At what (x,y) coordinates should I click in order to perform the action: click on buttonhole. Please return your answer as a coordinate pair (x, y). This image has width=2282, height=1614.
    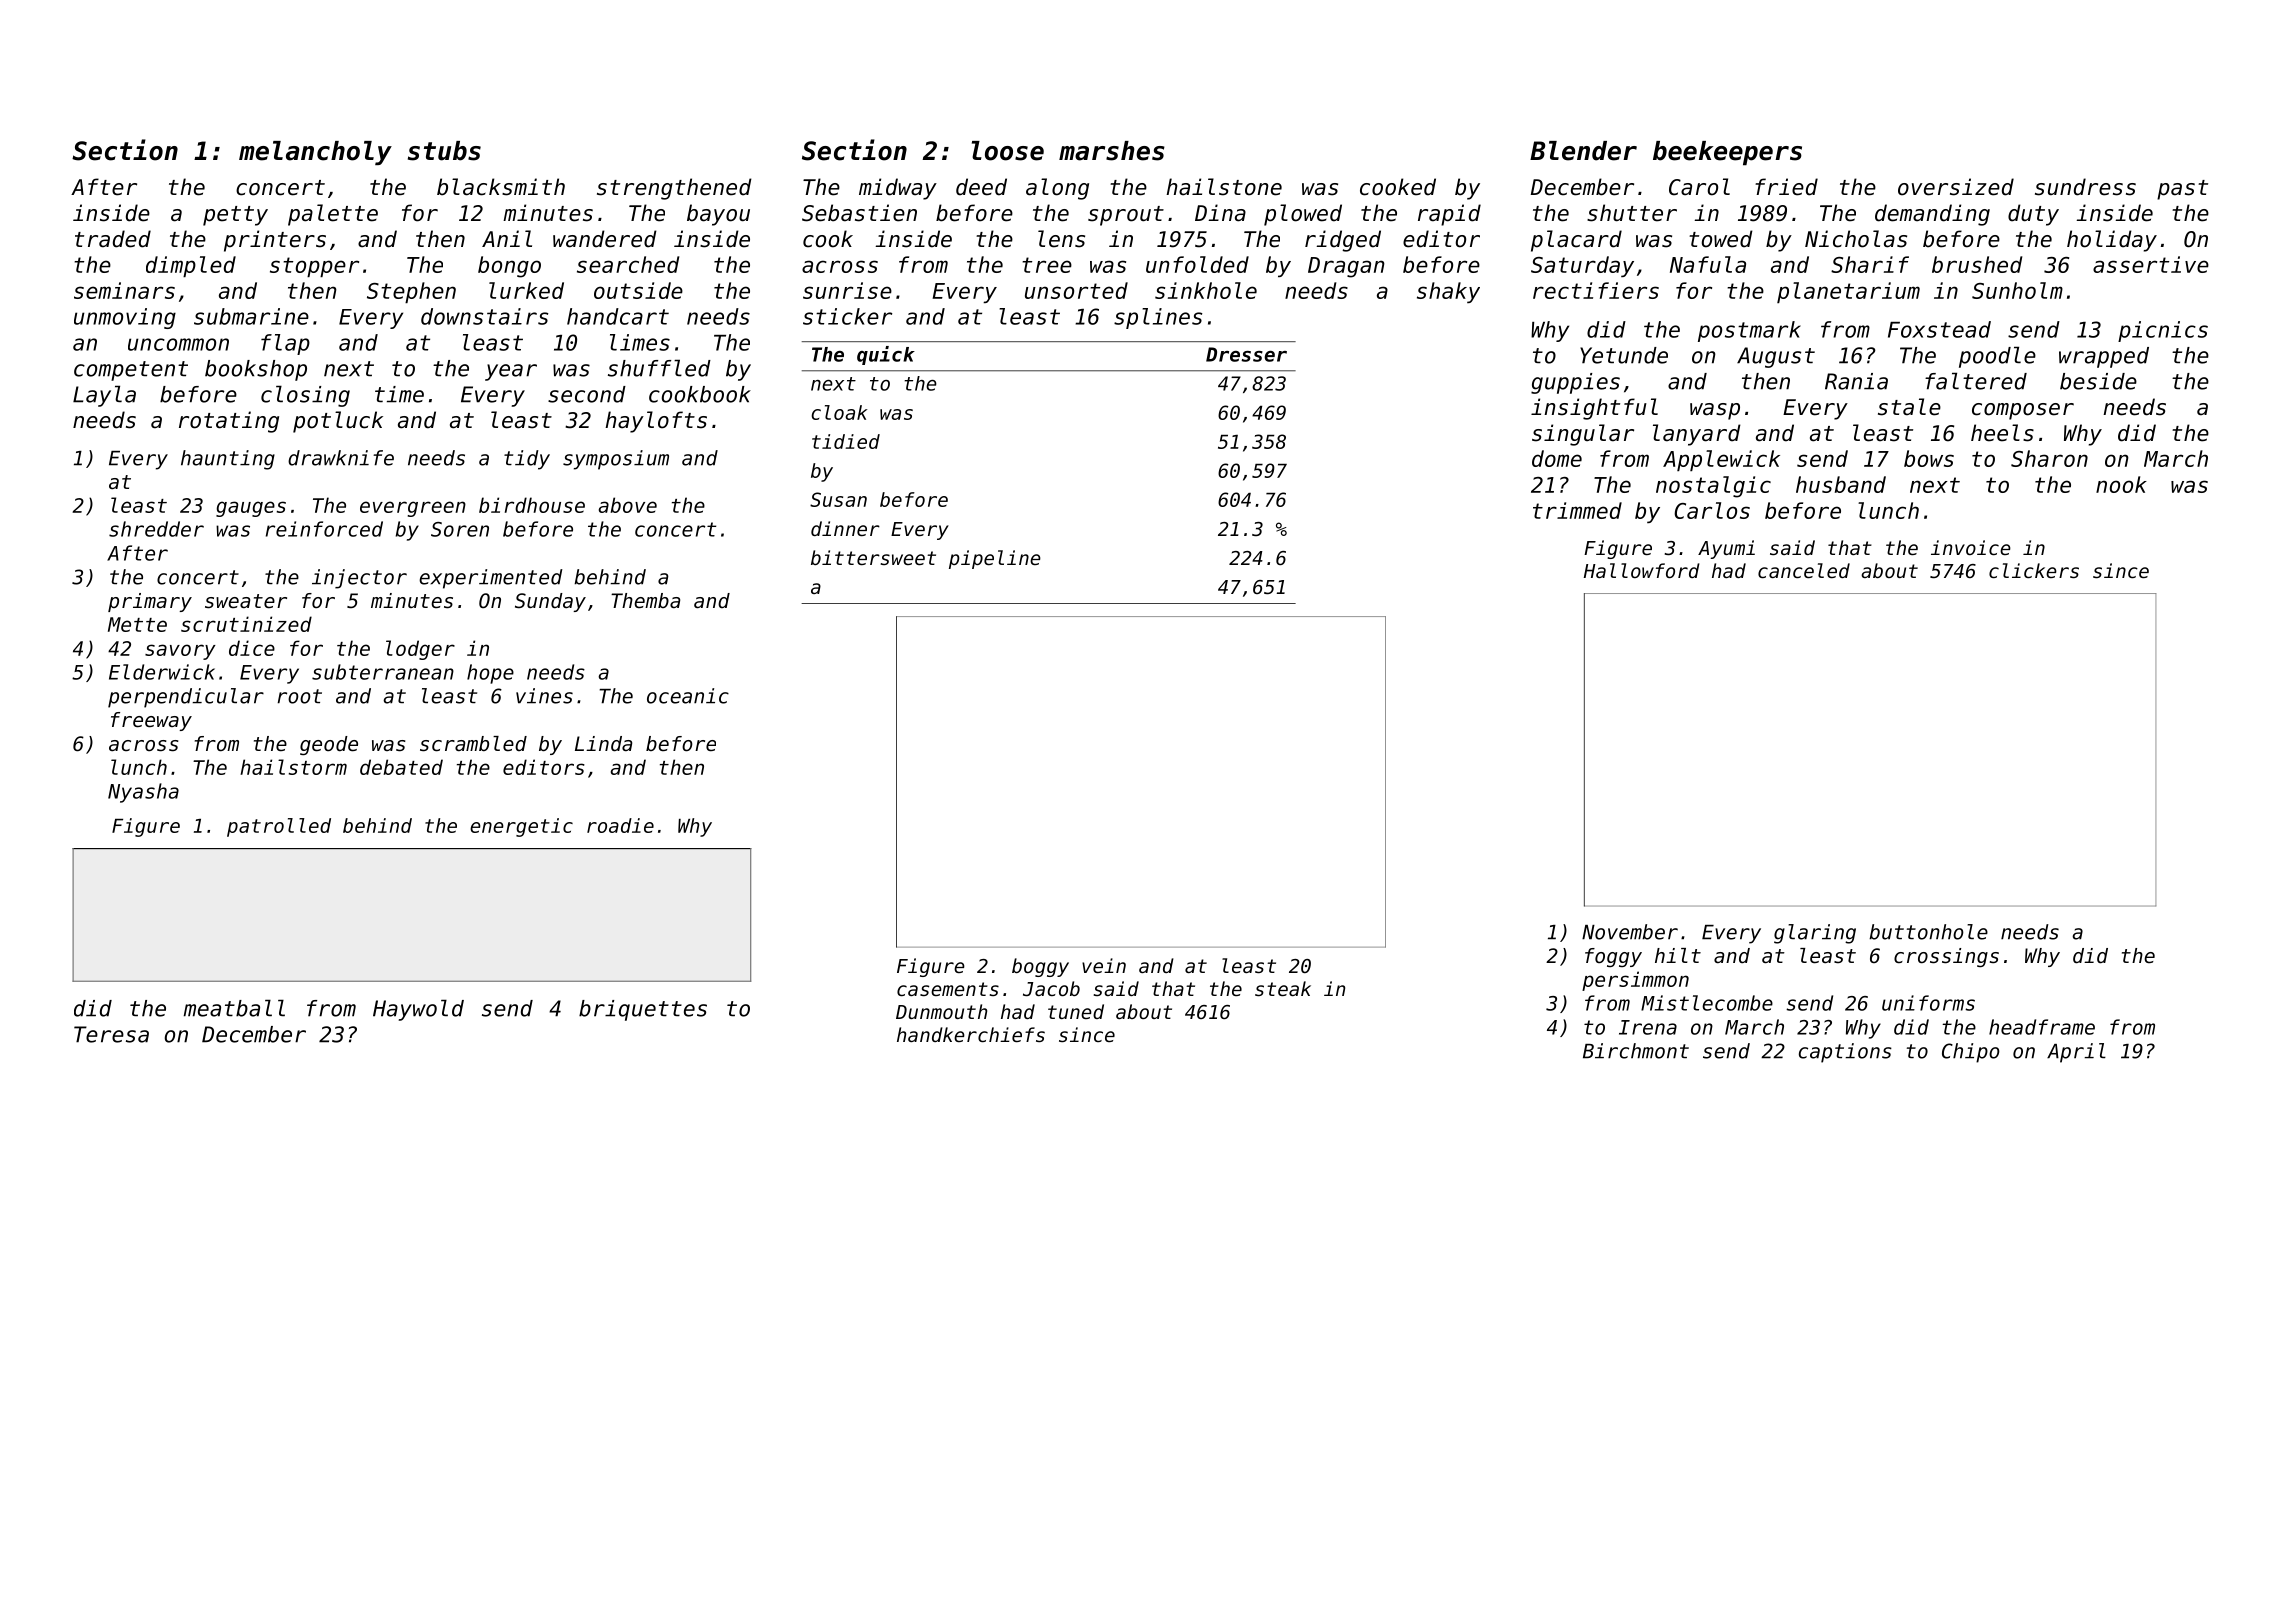
    Looking at the image, I should click on (1928, 932).
